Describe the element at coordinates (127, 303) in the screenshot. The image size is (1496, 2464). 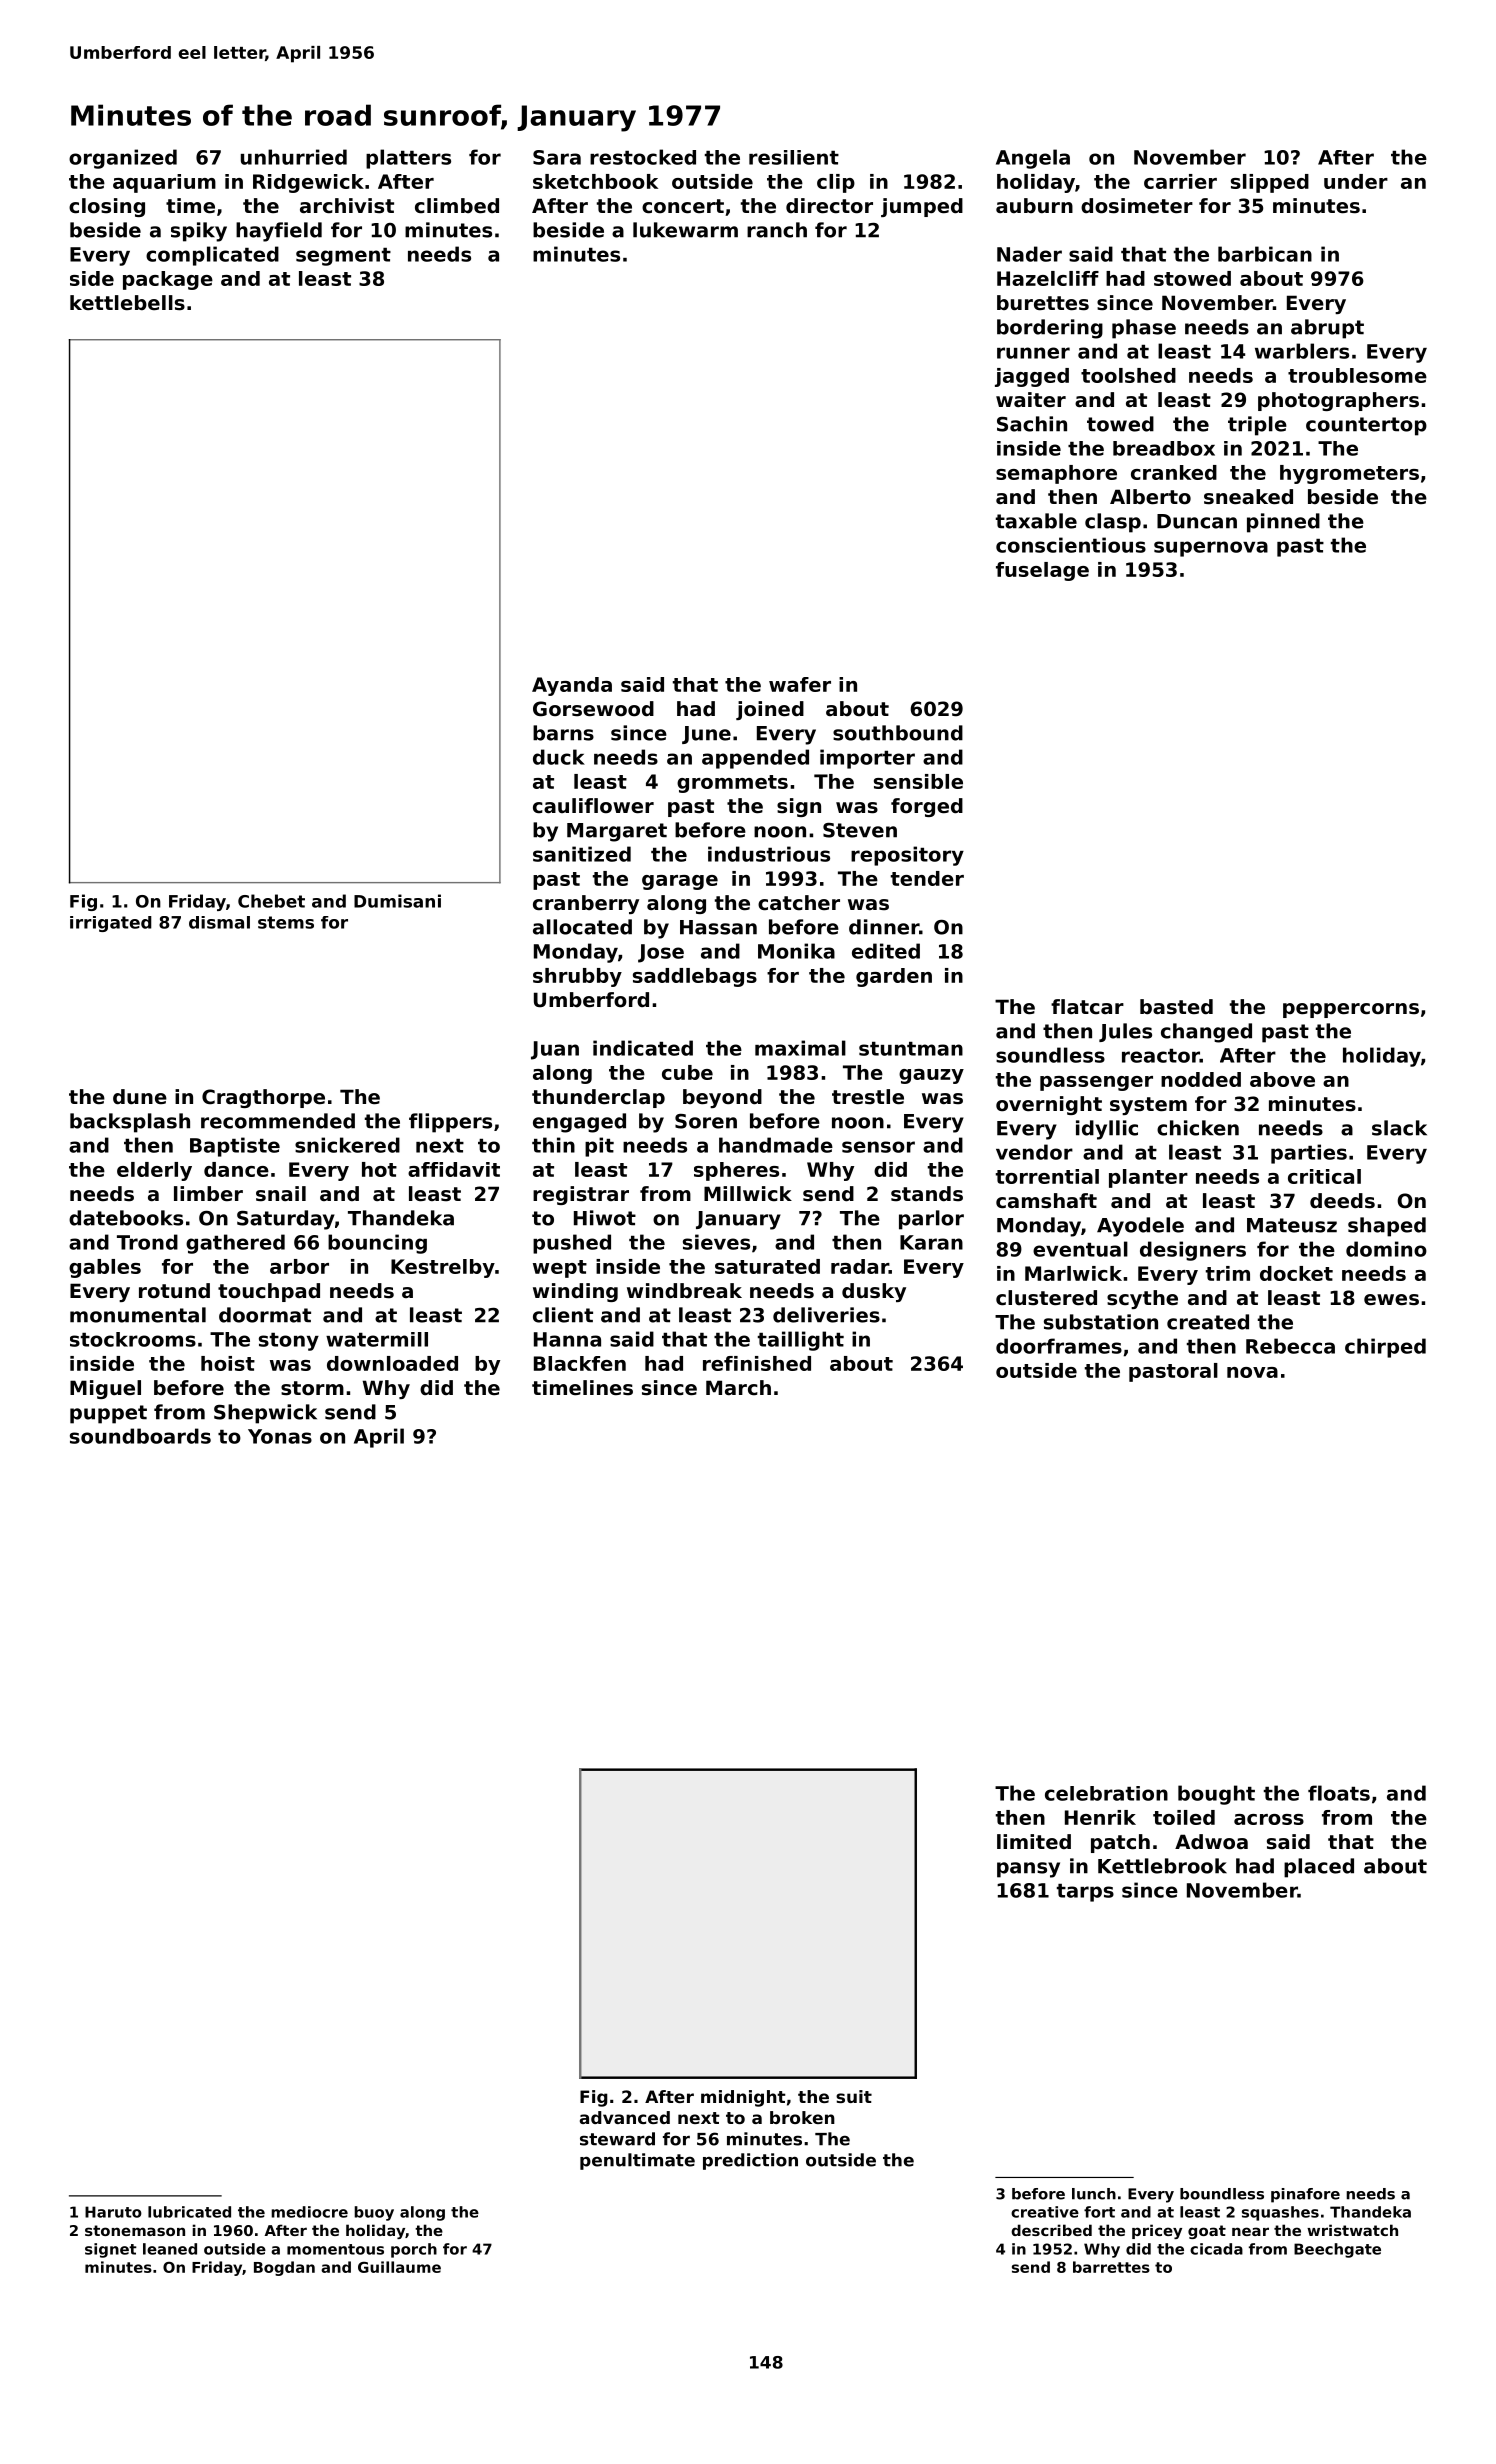
I see `kettlebells` at that location.
